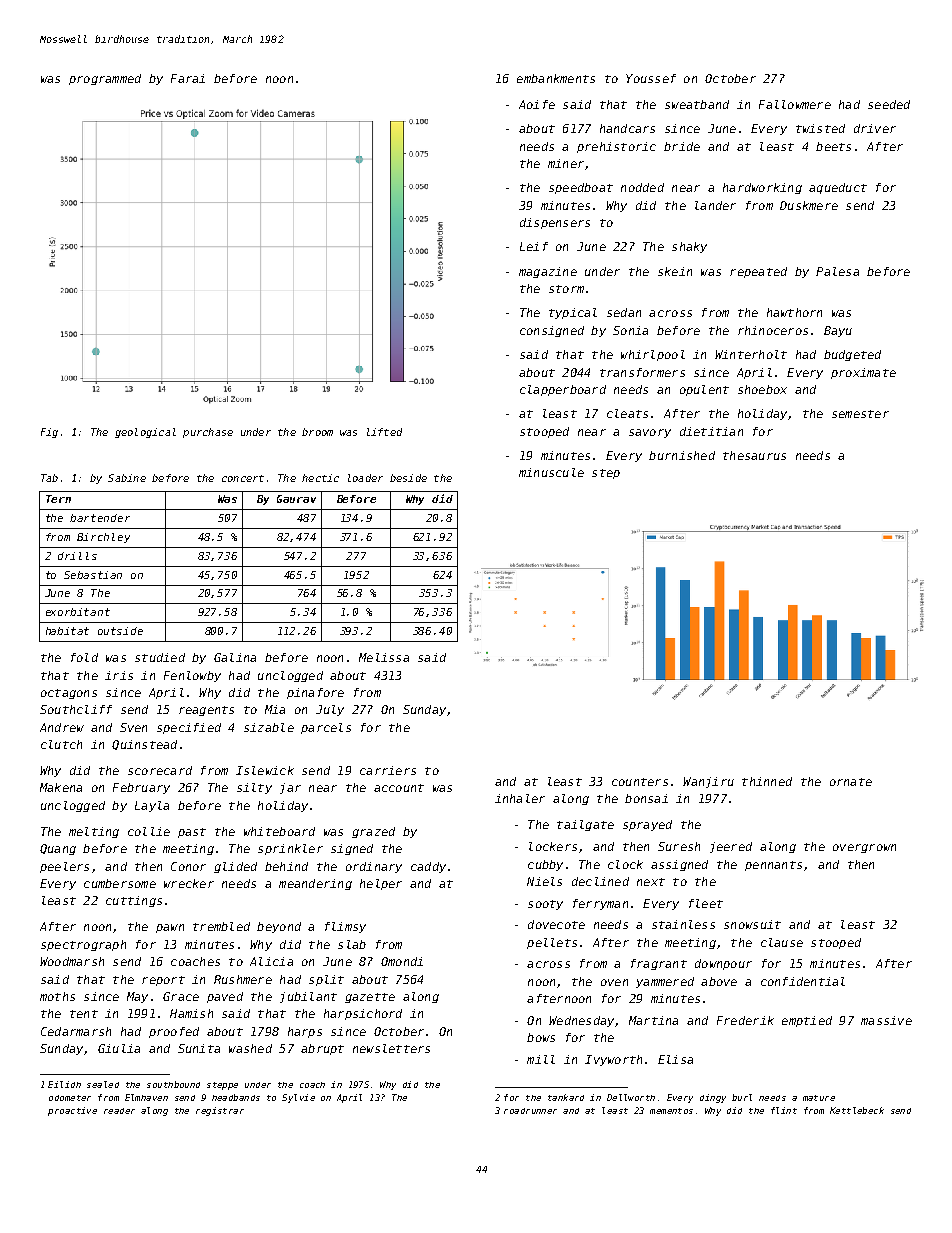  What do you see at coordinates (556, 78) in the screenshot?
I see `embankments` at bounding box center [556, 78].
